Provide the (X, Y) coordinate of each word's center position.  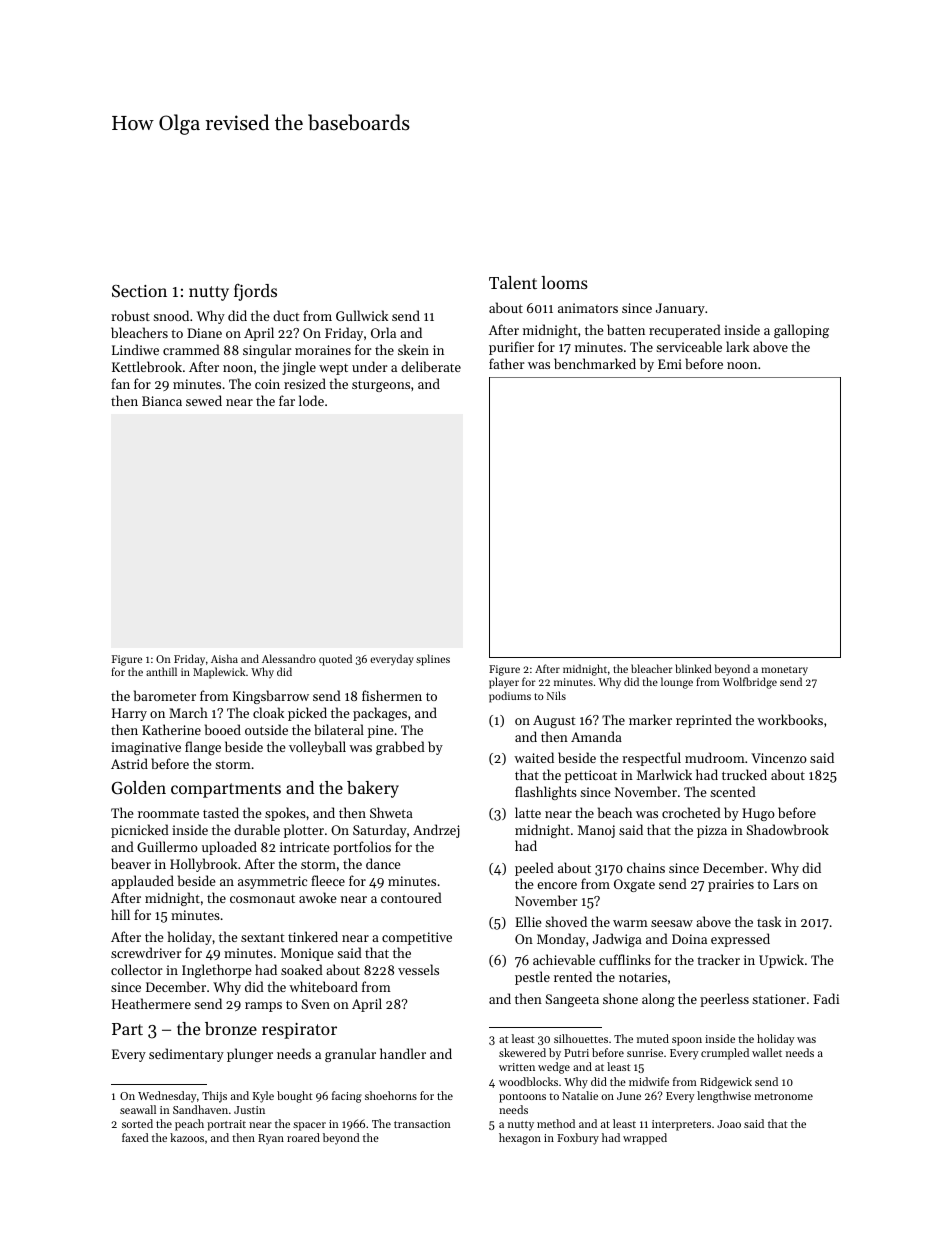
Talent (513, 282)
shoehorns (391, 1095)
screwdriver (146, 952)
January (680, 309)
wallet (767, 1052)
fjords (255, 292)
